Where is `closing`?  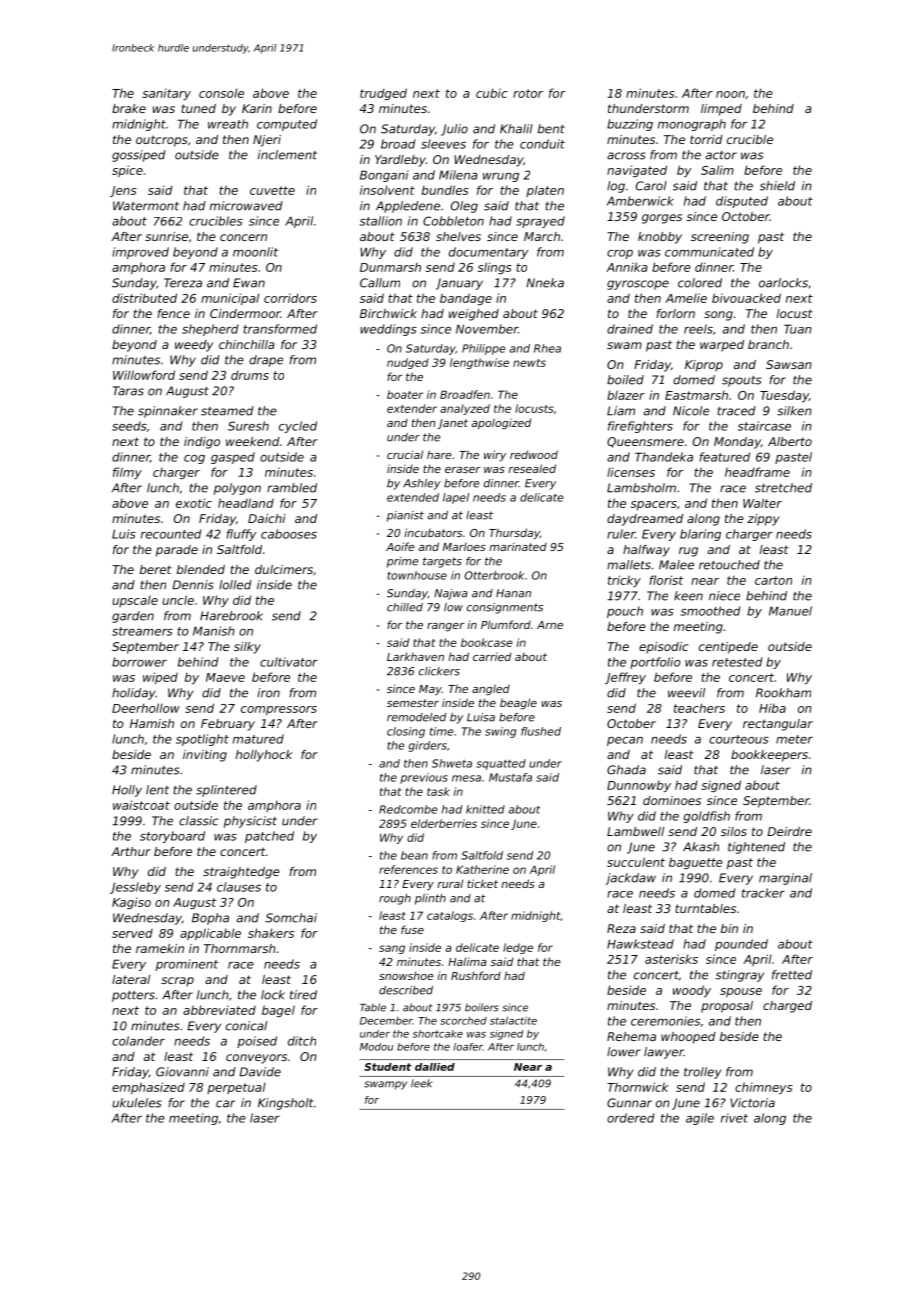
closing is located at coordinates (406, 732).
